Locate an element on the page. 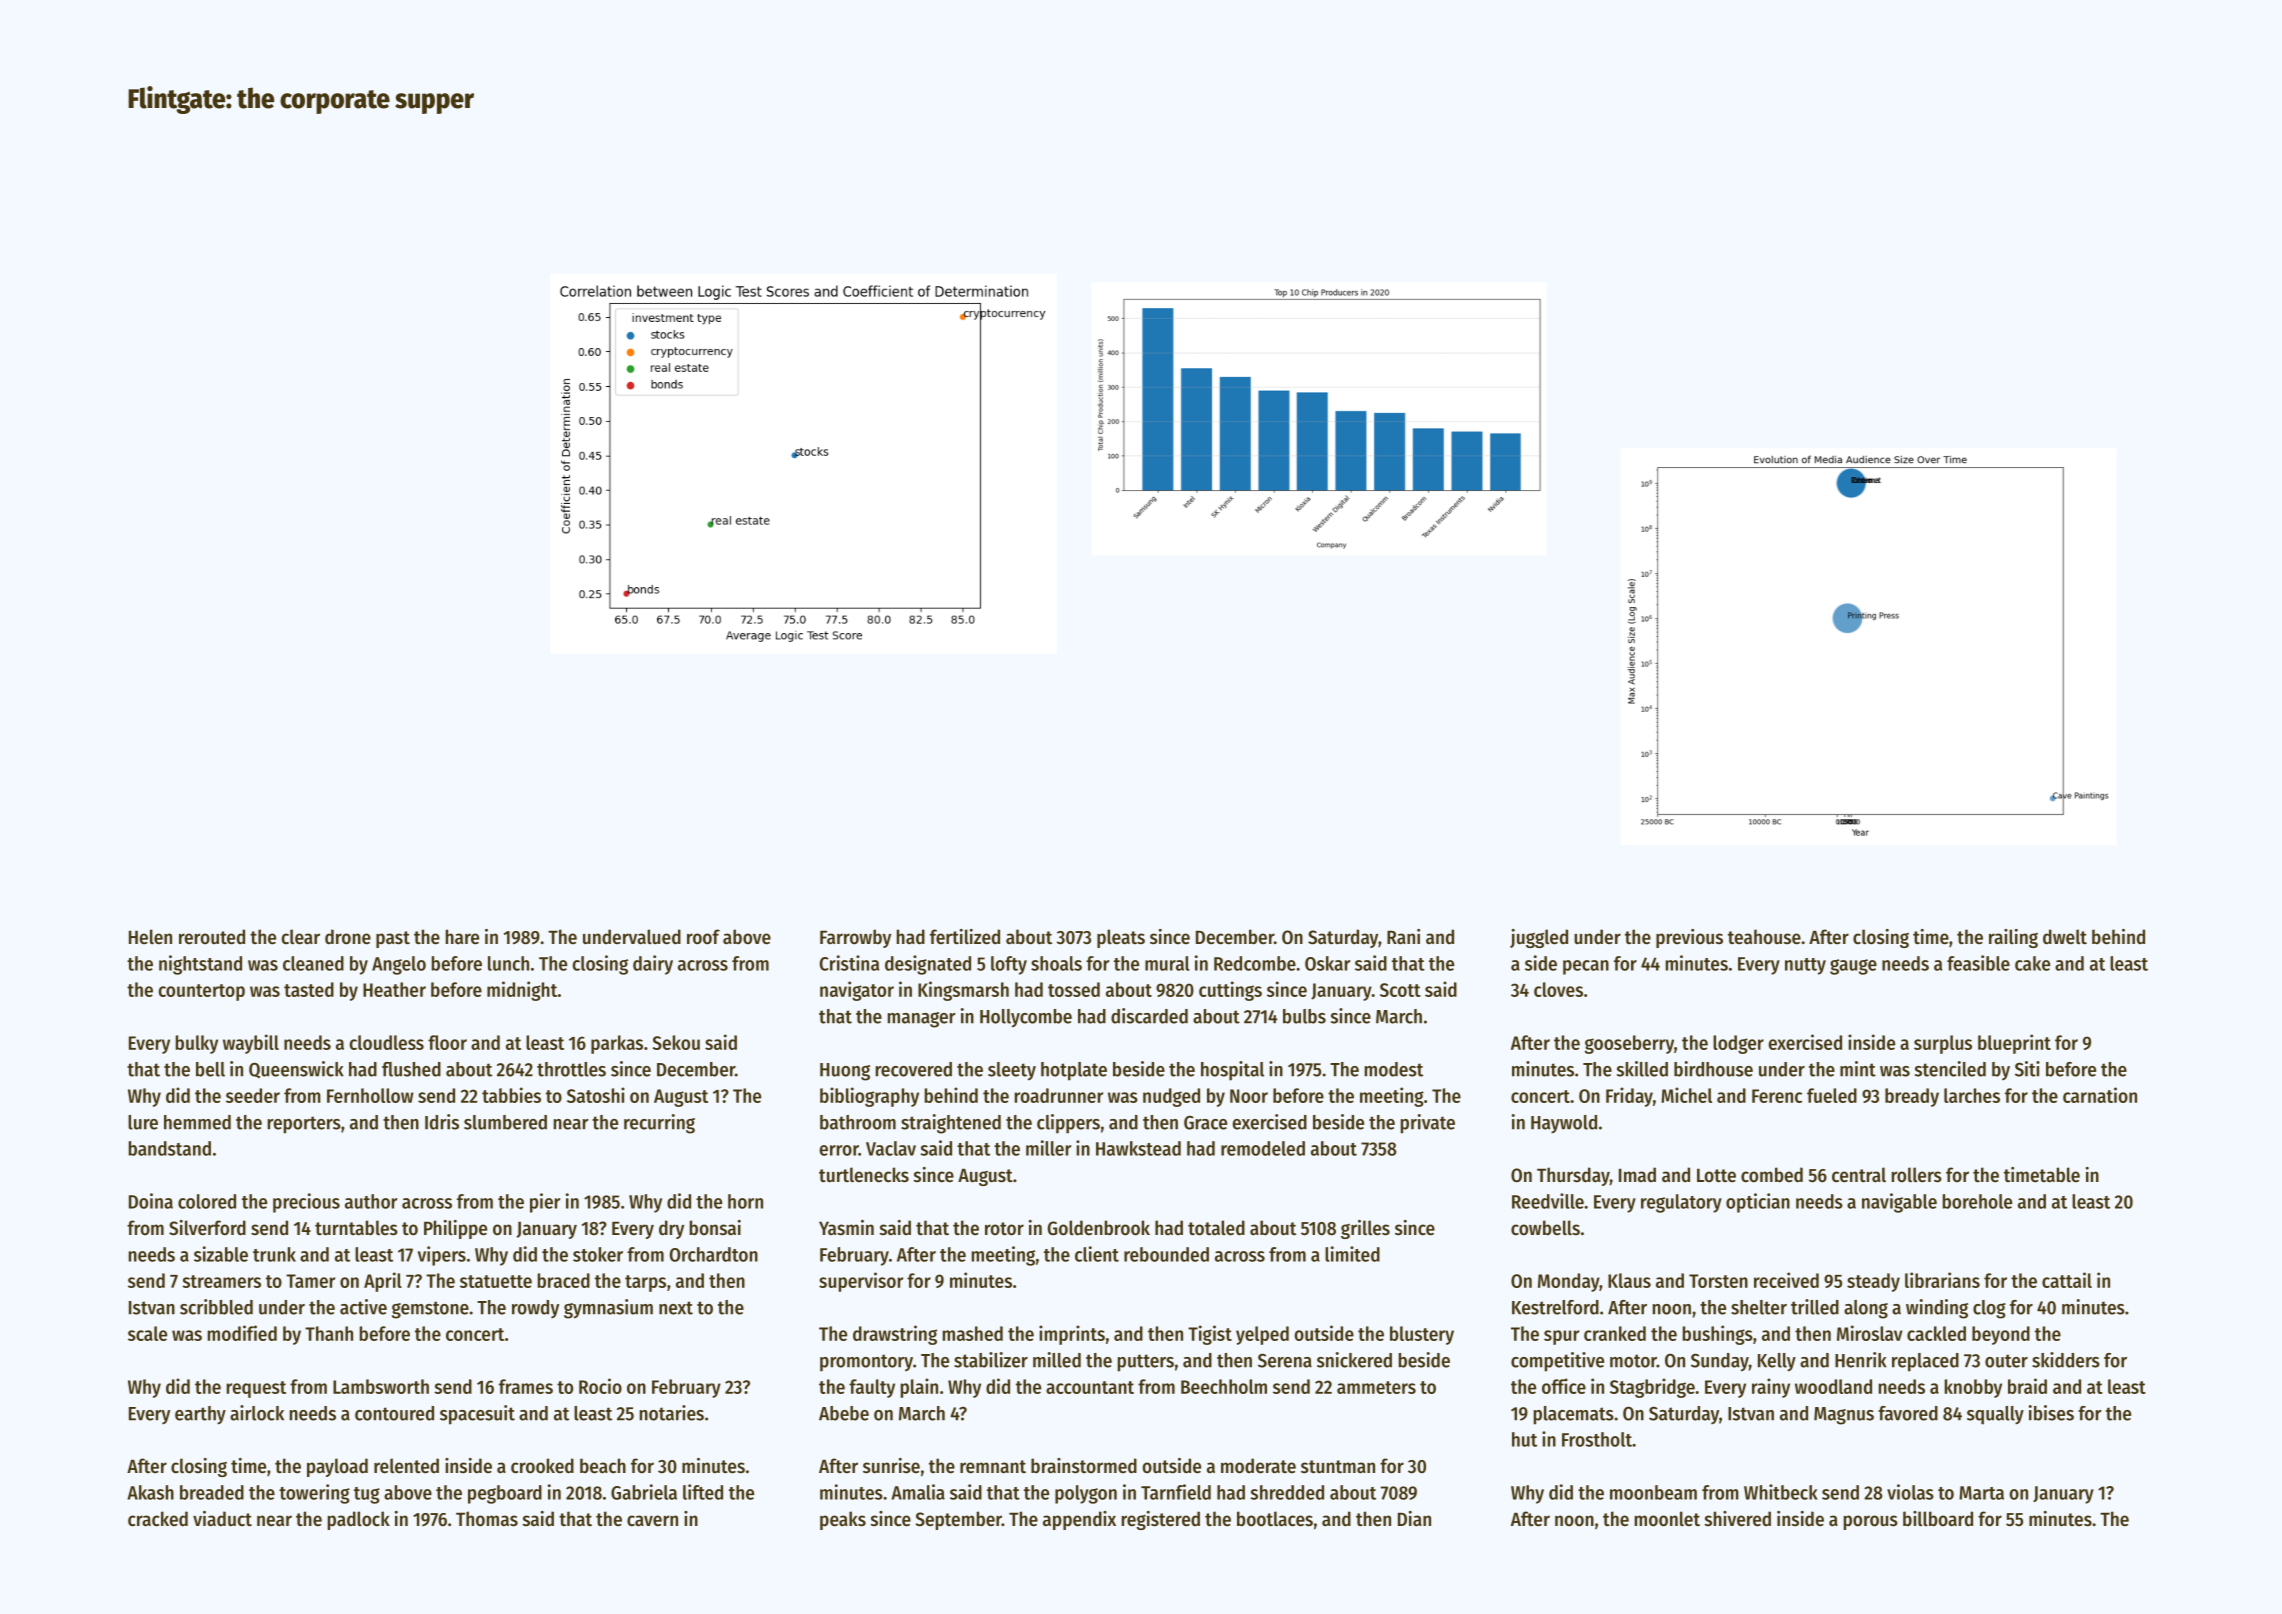 The width and height of the page is (2282, 1614). Michel is located at coordinates (1686, 1095).
